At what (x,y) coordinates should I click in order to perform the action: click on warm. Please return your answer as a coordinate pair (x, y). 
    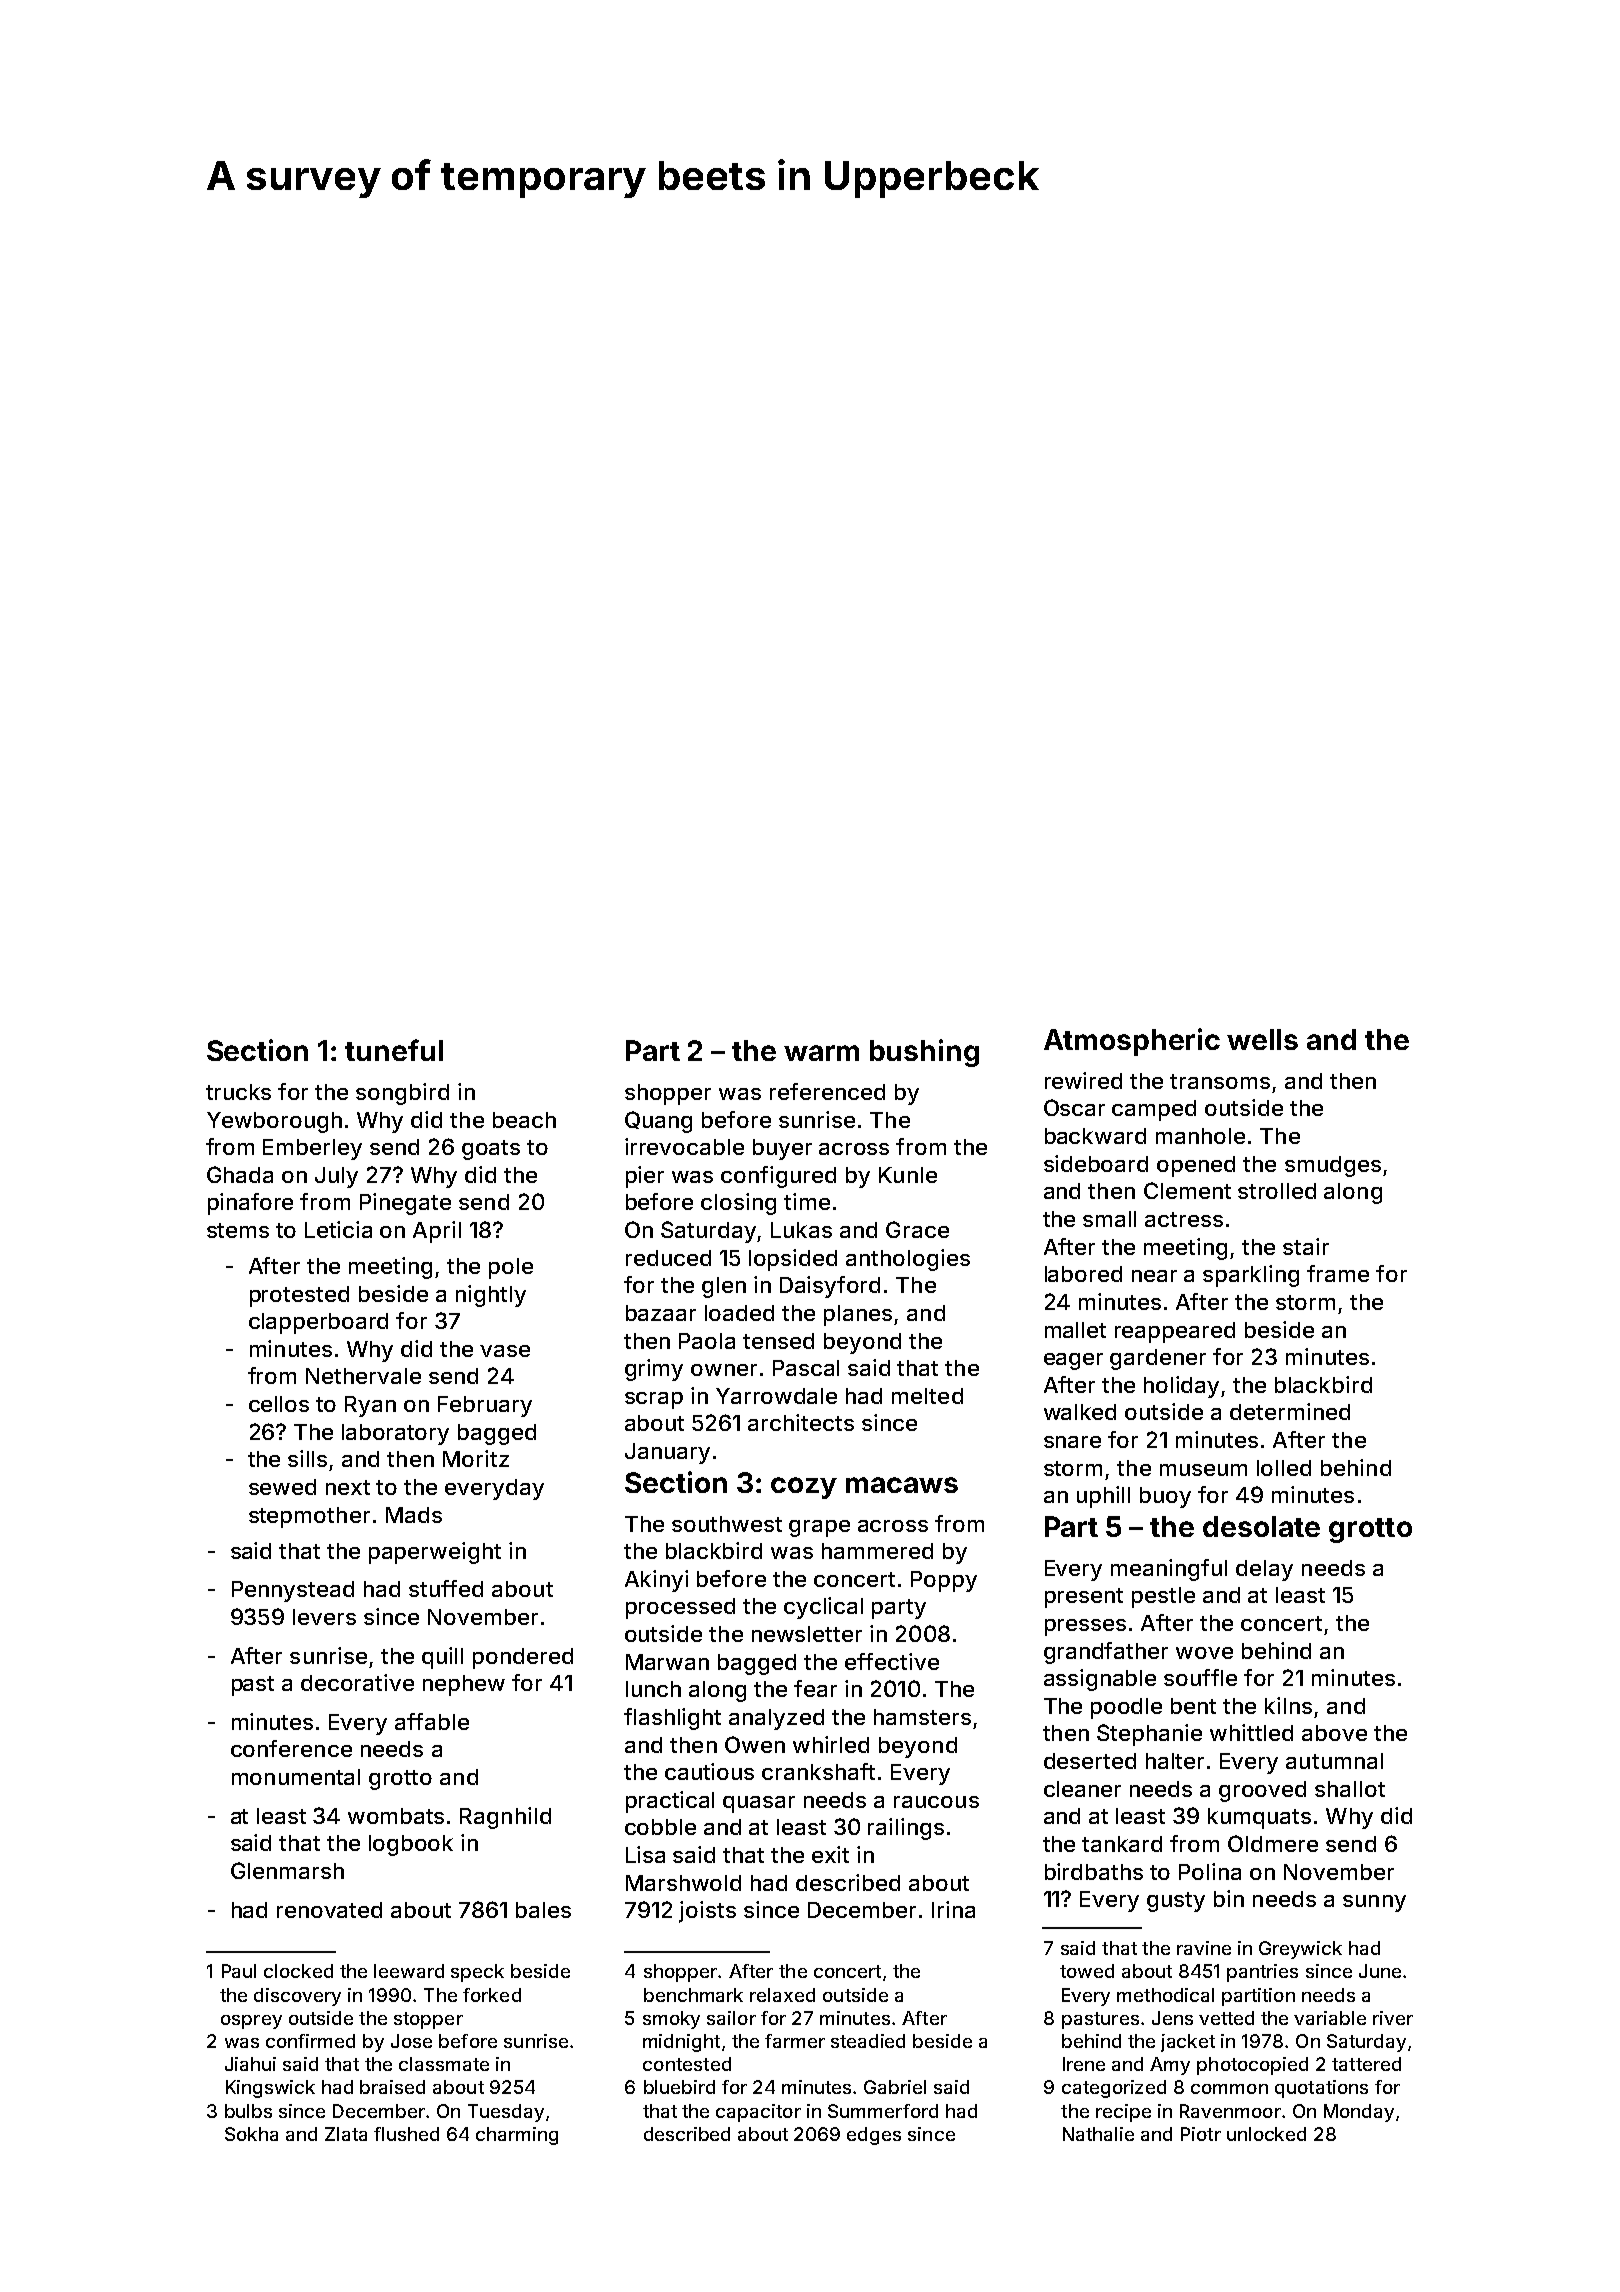
    Looking at the image, I should click on (821, 1053).
